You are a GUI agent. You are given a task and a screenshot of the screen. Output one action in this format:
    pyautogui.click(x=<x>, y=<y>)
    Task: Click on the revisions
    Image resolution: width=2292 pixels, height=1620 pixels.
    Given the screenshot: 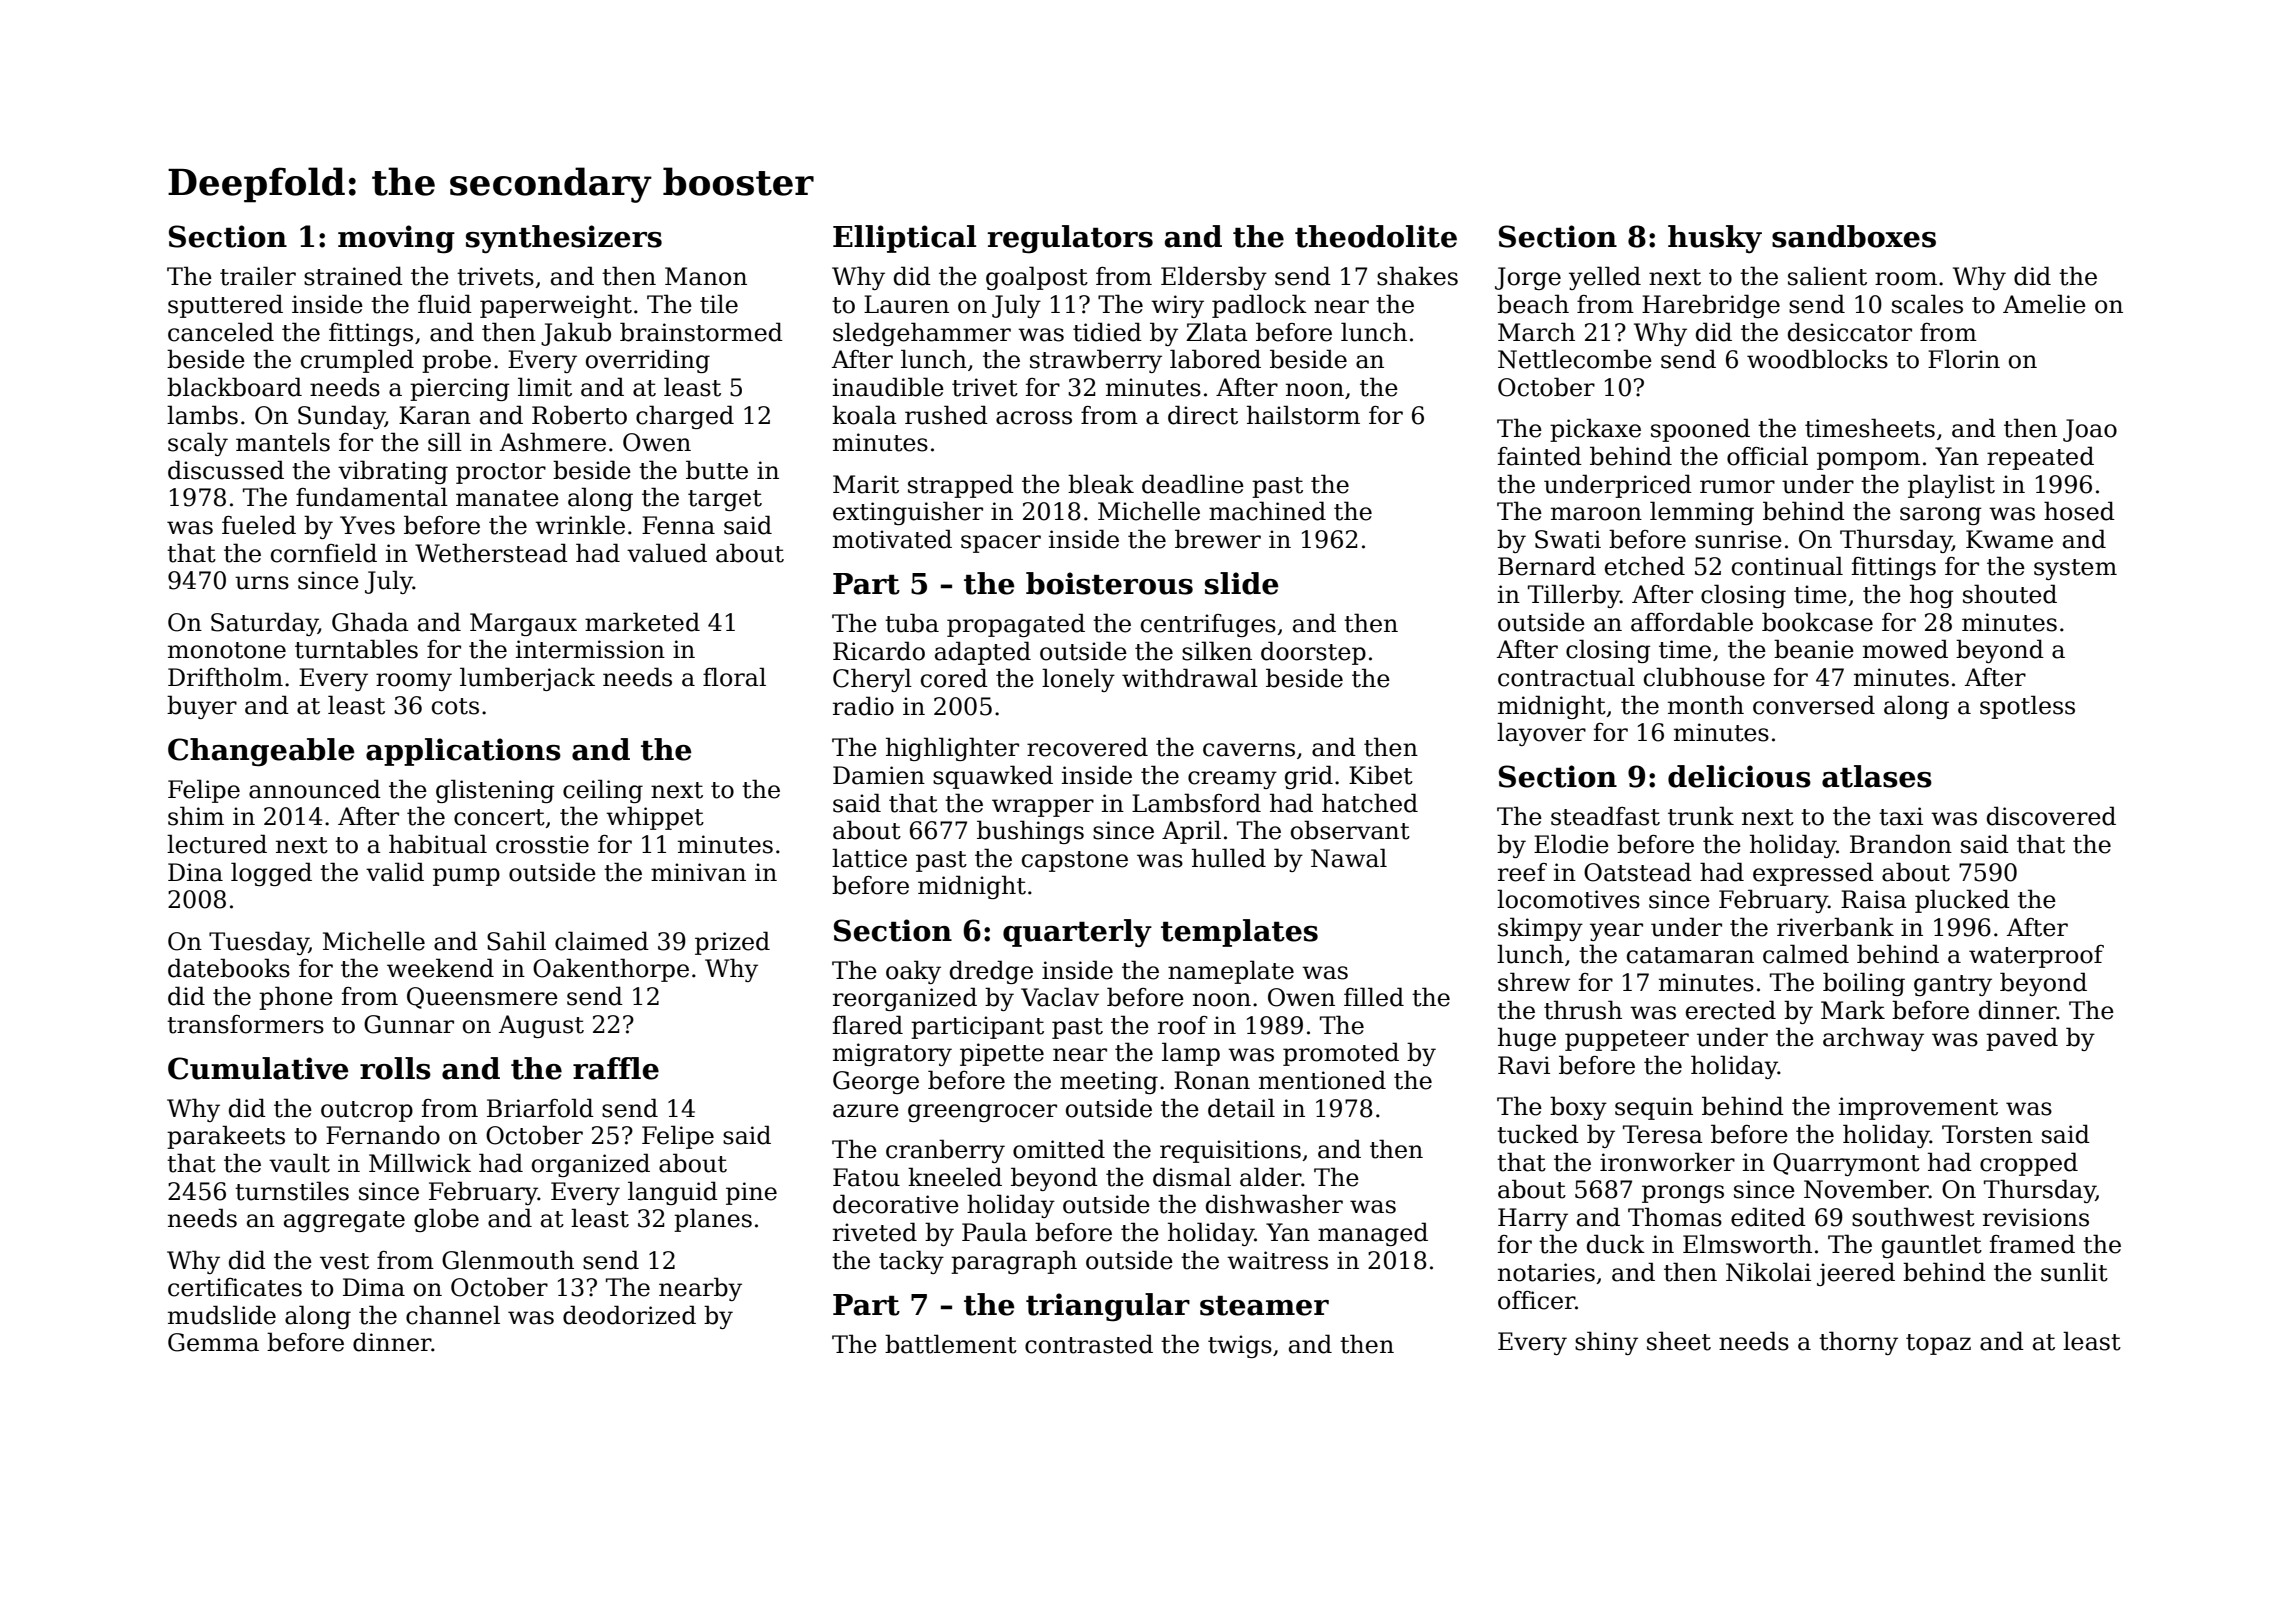 What is the action you would take?
    pyautogui.click(x=2036, y=1217)
